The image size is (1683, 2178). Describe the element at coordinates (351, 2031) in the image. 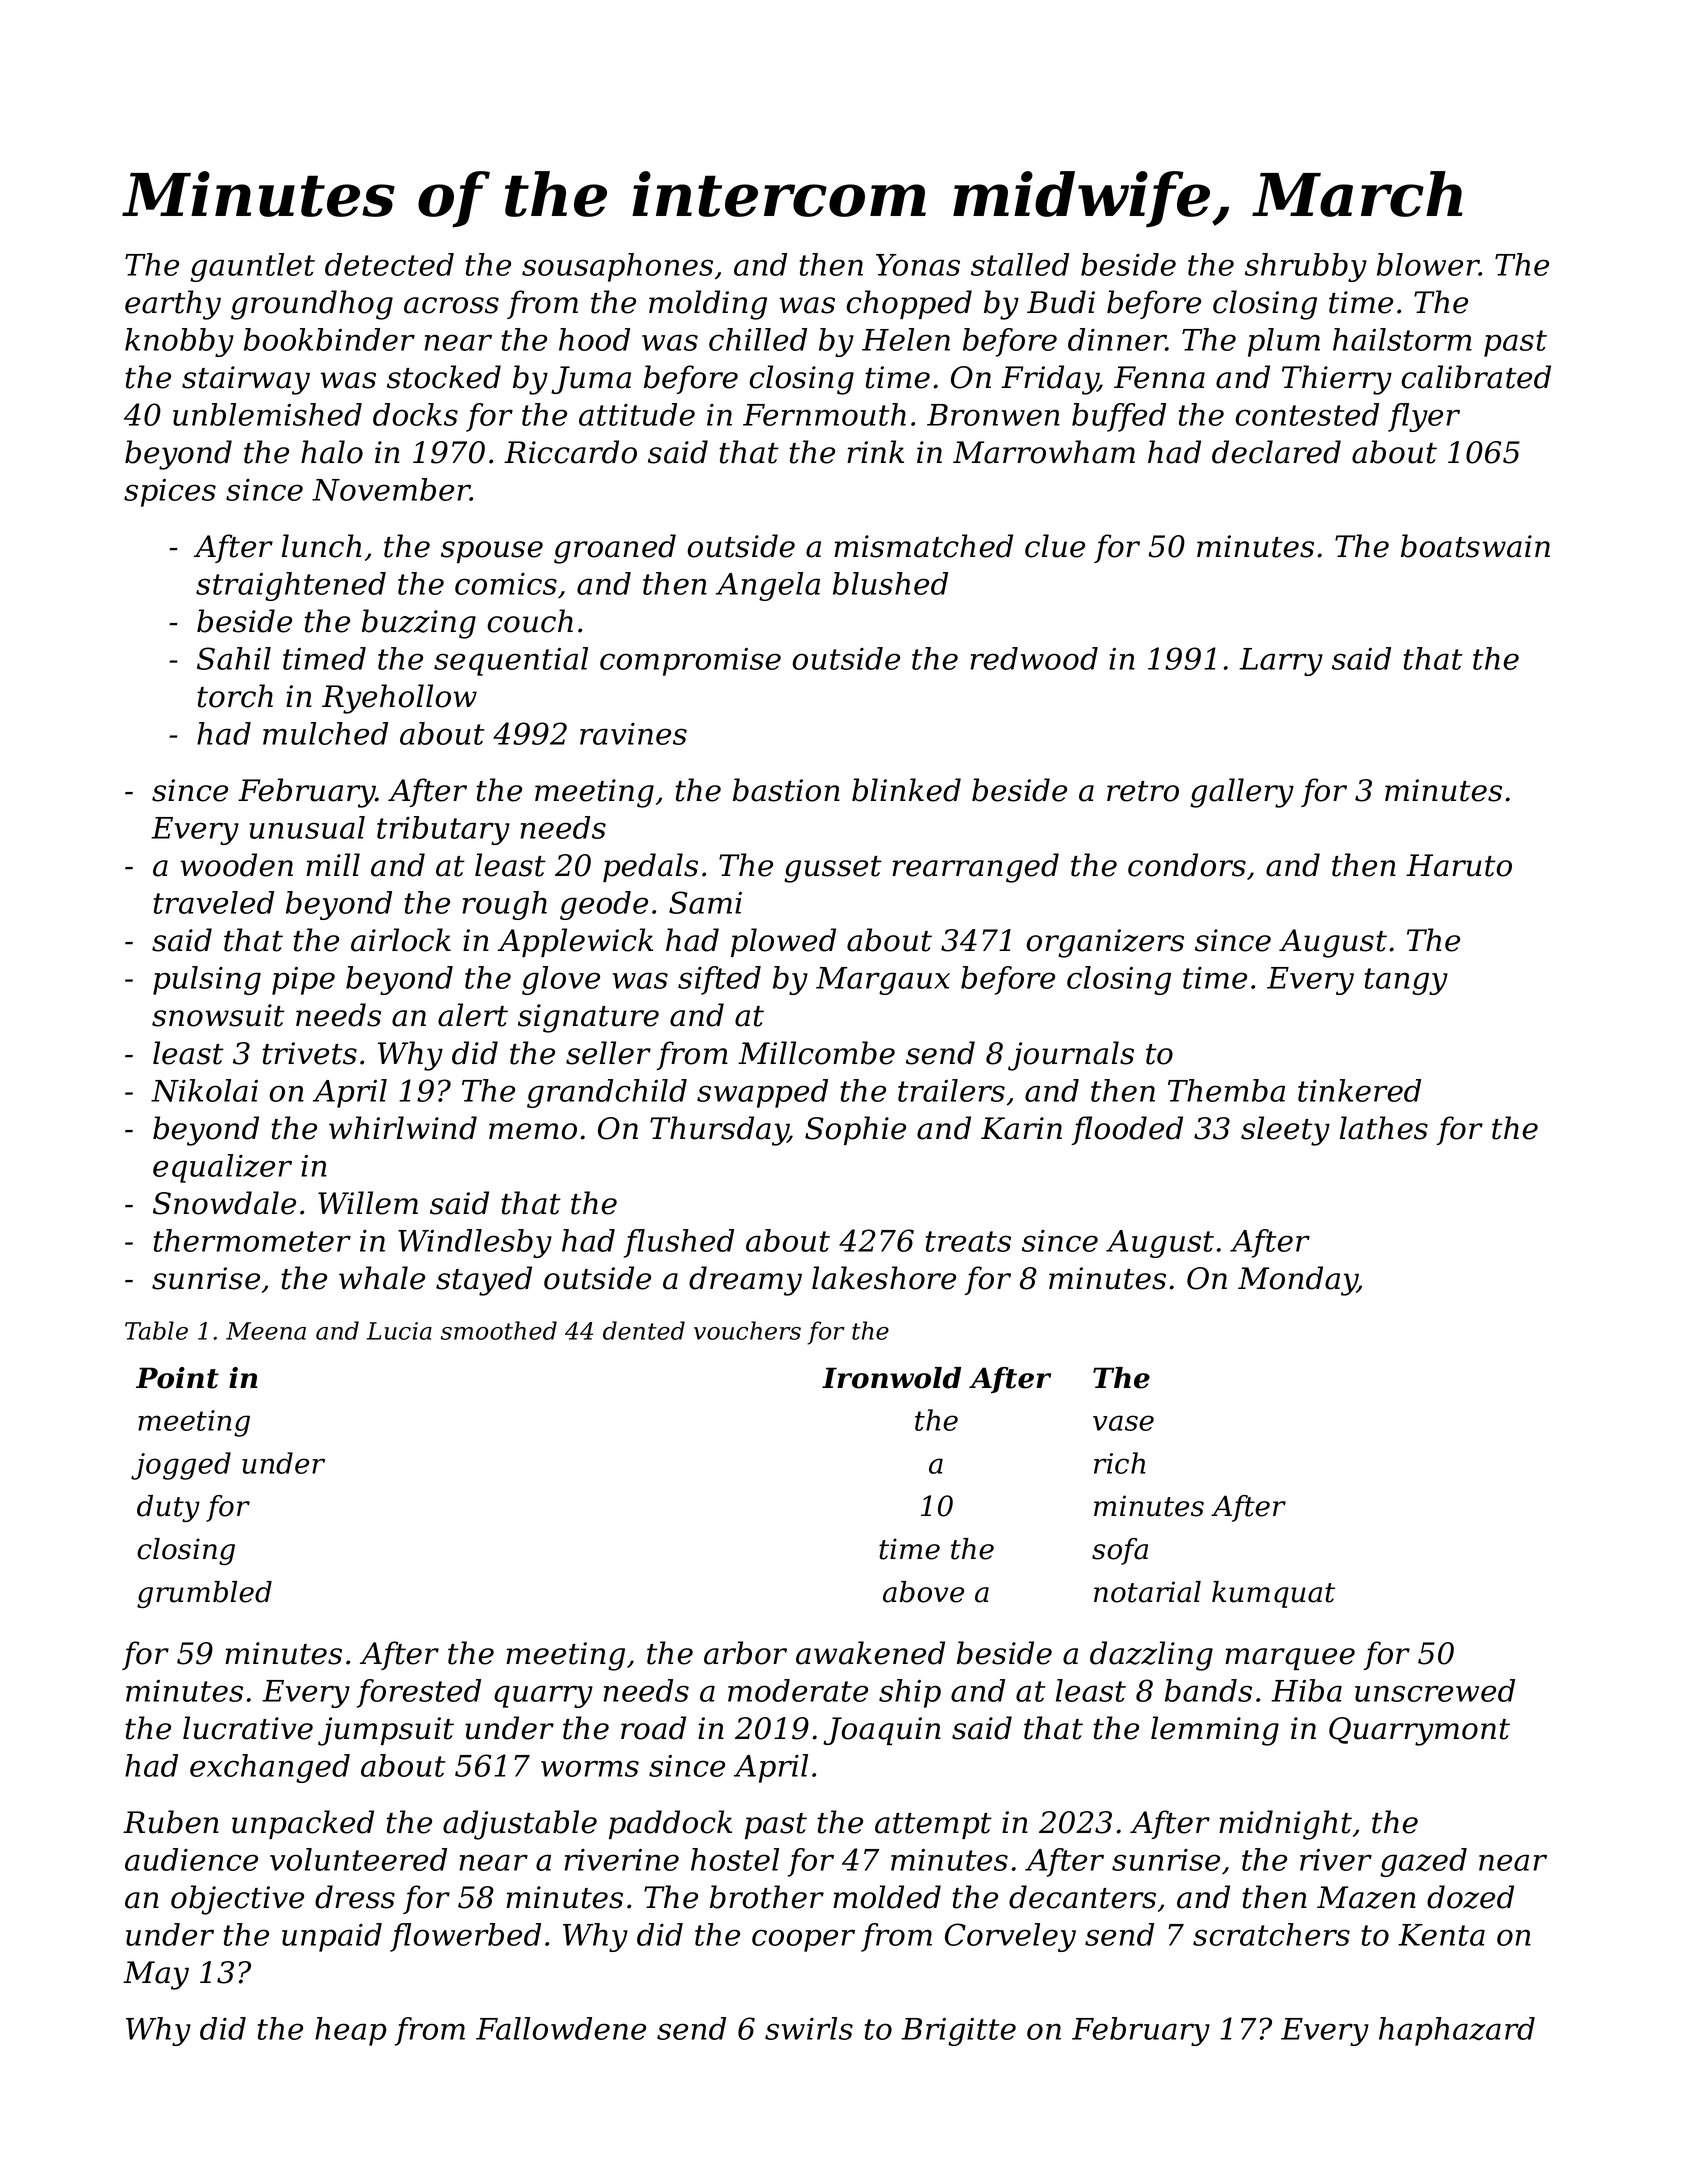

I see `heap` at that location.
